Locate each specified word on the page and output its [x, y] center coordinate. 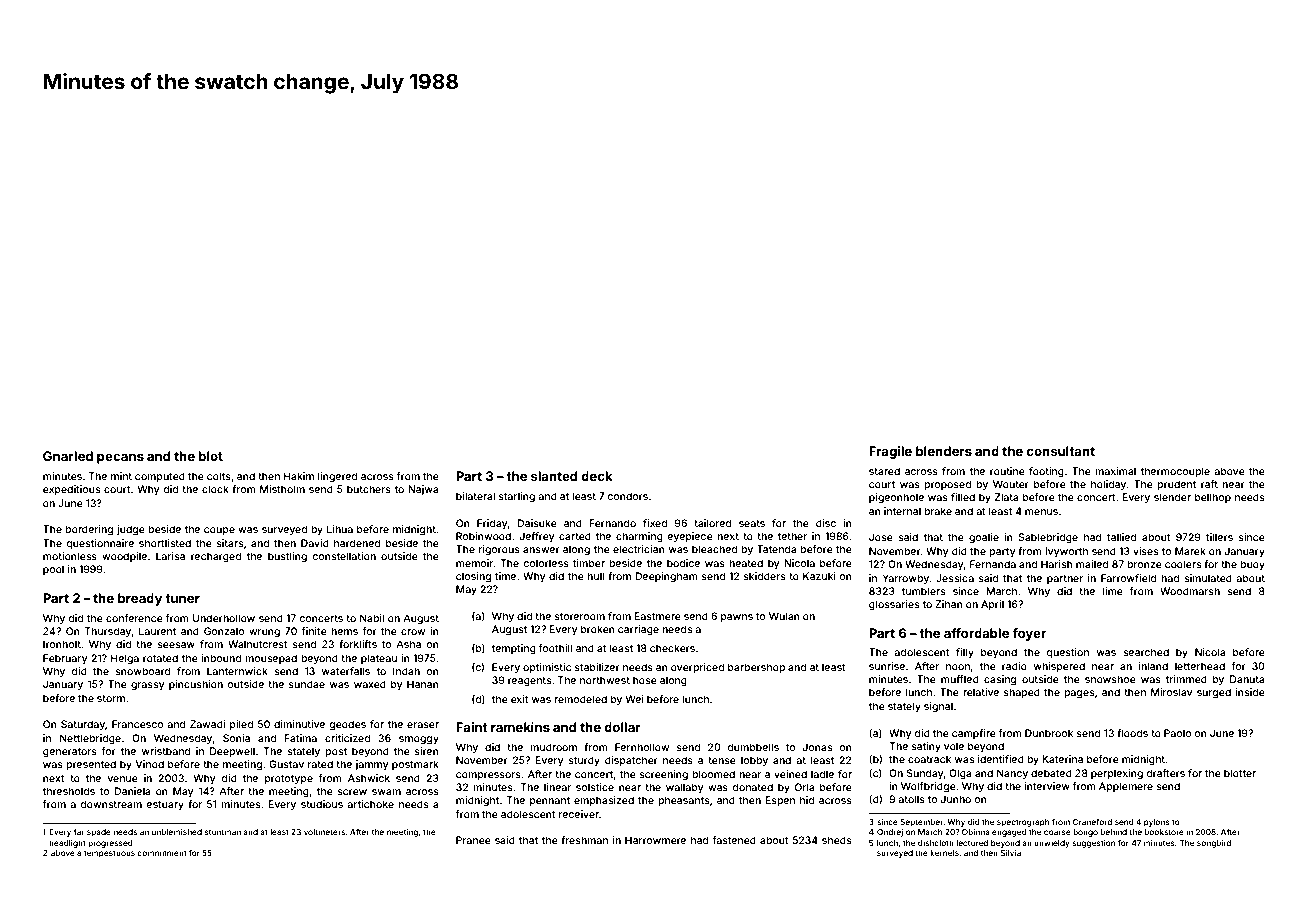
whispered [1059, 667]
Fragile [890, 452]
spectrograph [1023, 823]
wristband [166, 751]
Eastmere [658, 616]
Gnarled [68, 456]
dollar [622, 727]
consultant [1061, 451]
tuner [182, 598]
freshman [584, 840]
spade [99, 833]
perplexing [1117, 774]
